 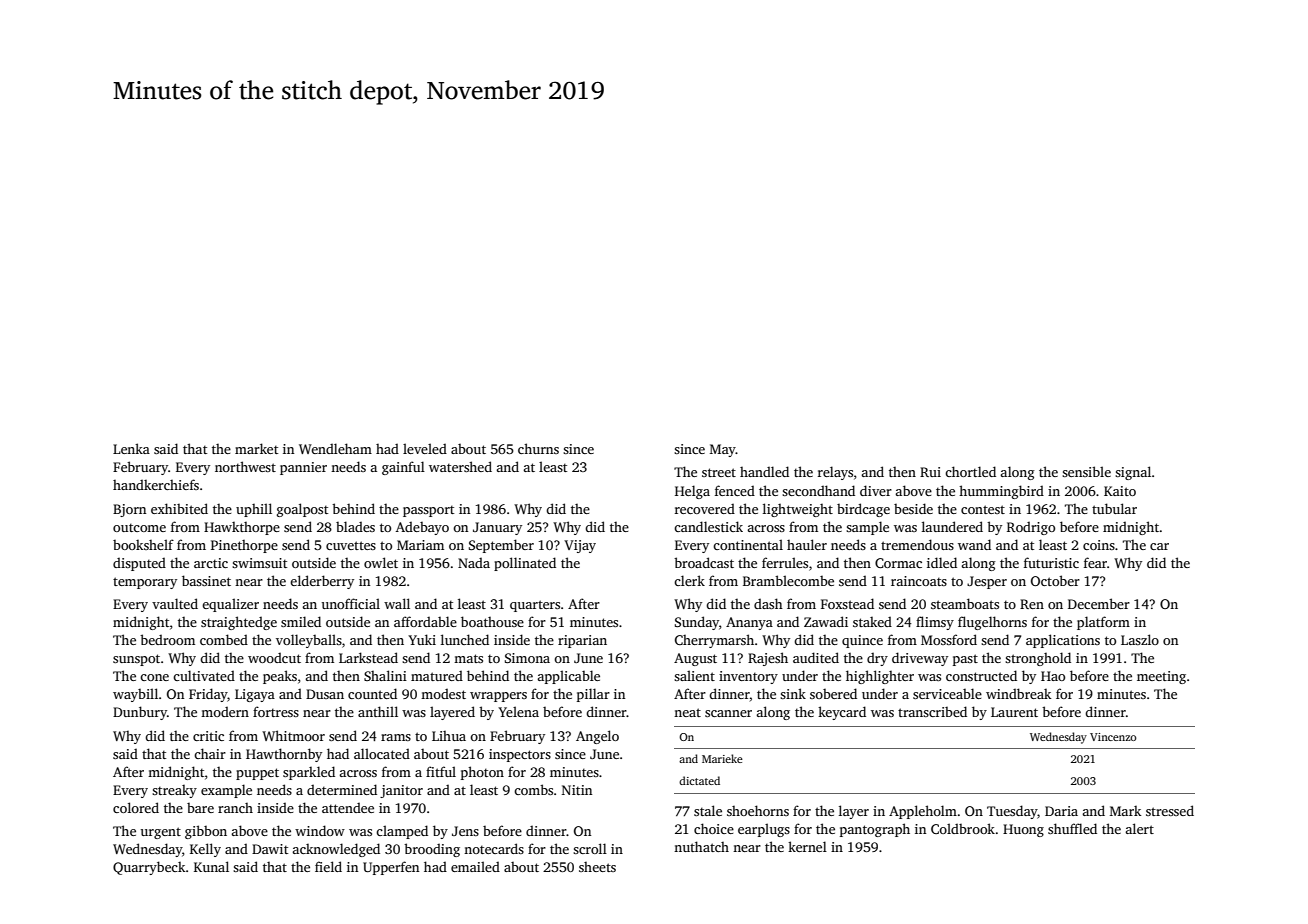 What do you see at coordinates (206, 832) in the screenshot?
I see `gibbon` at bounding box center [206, 832].
